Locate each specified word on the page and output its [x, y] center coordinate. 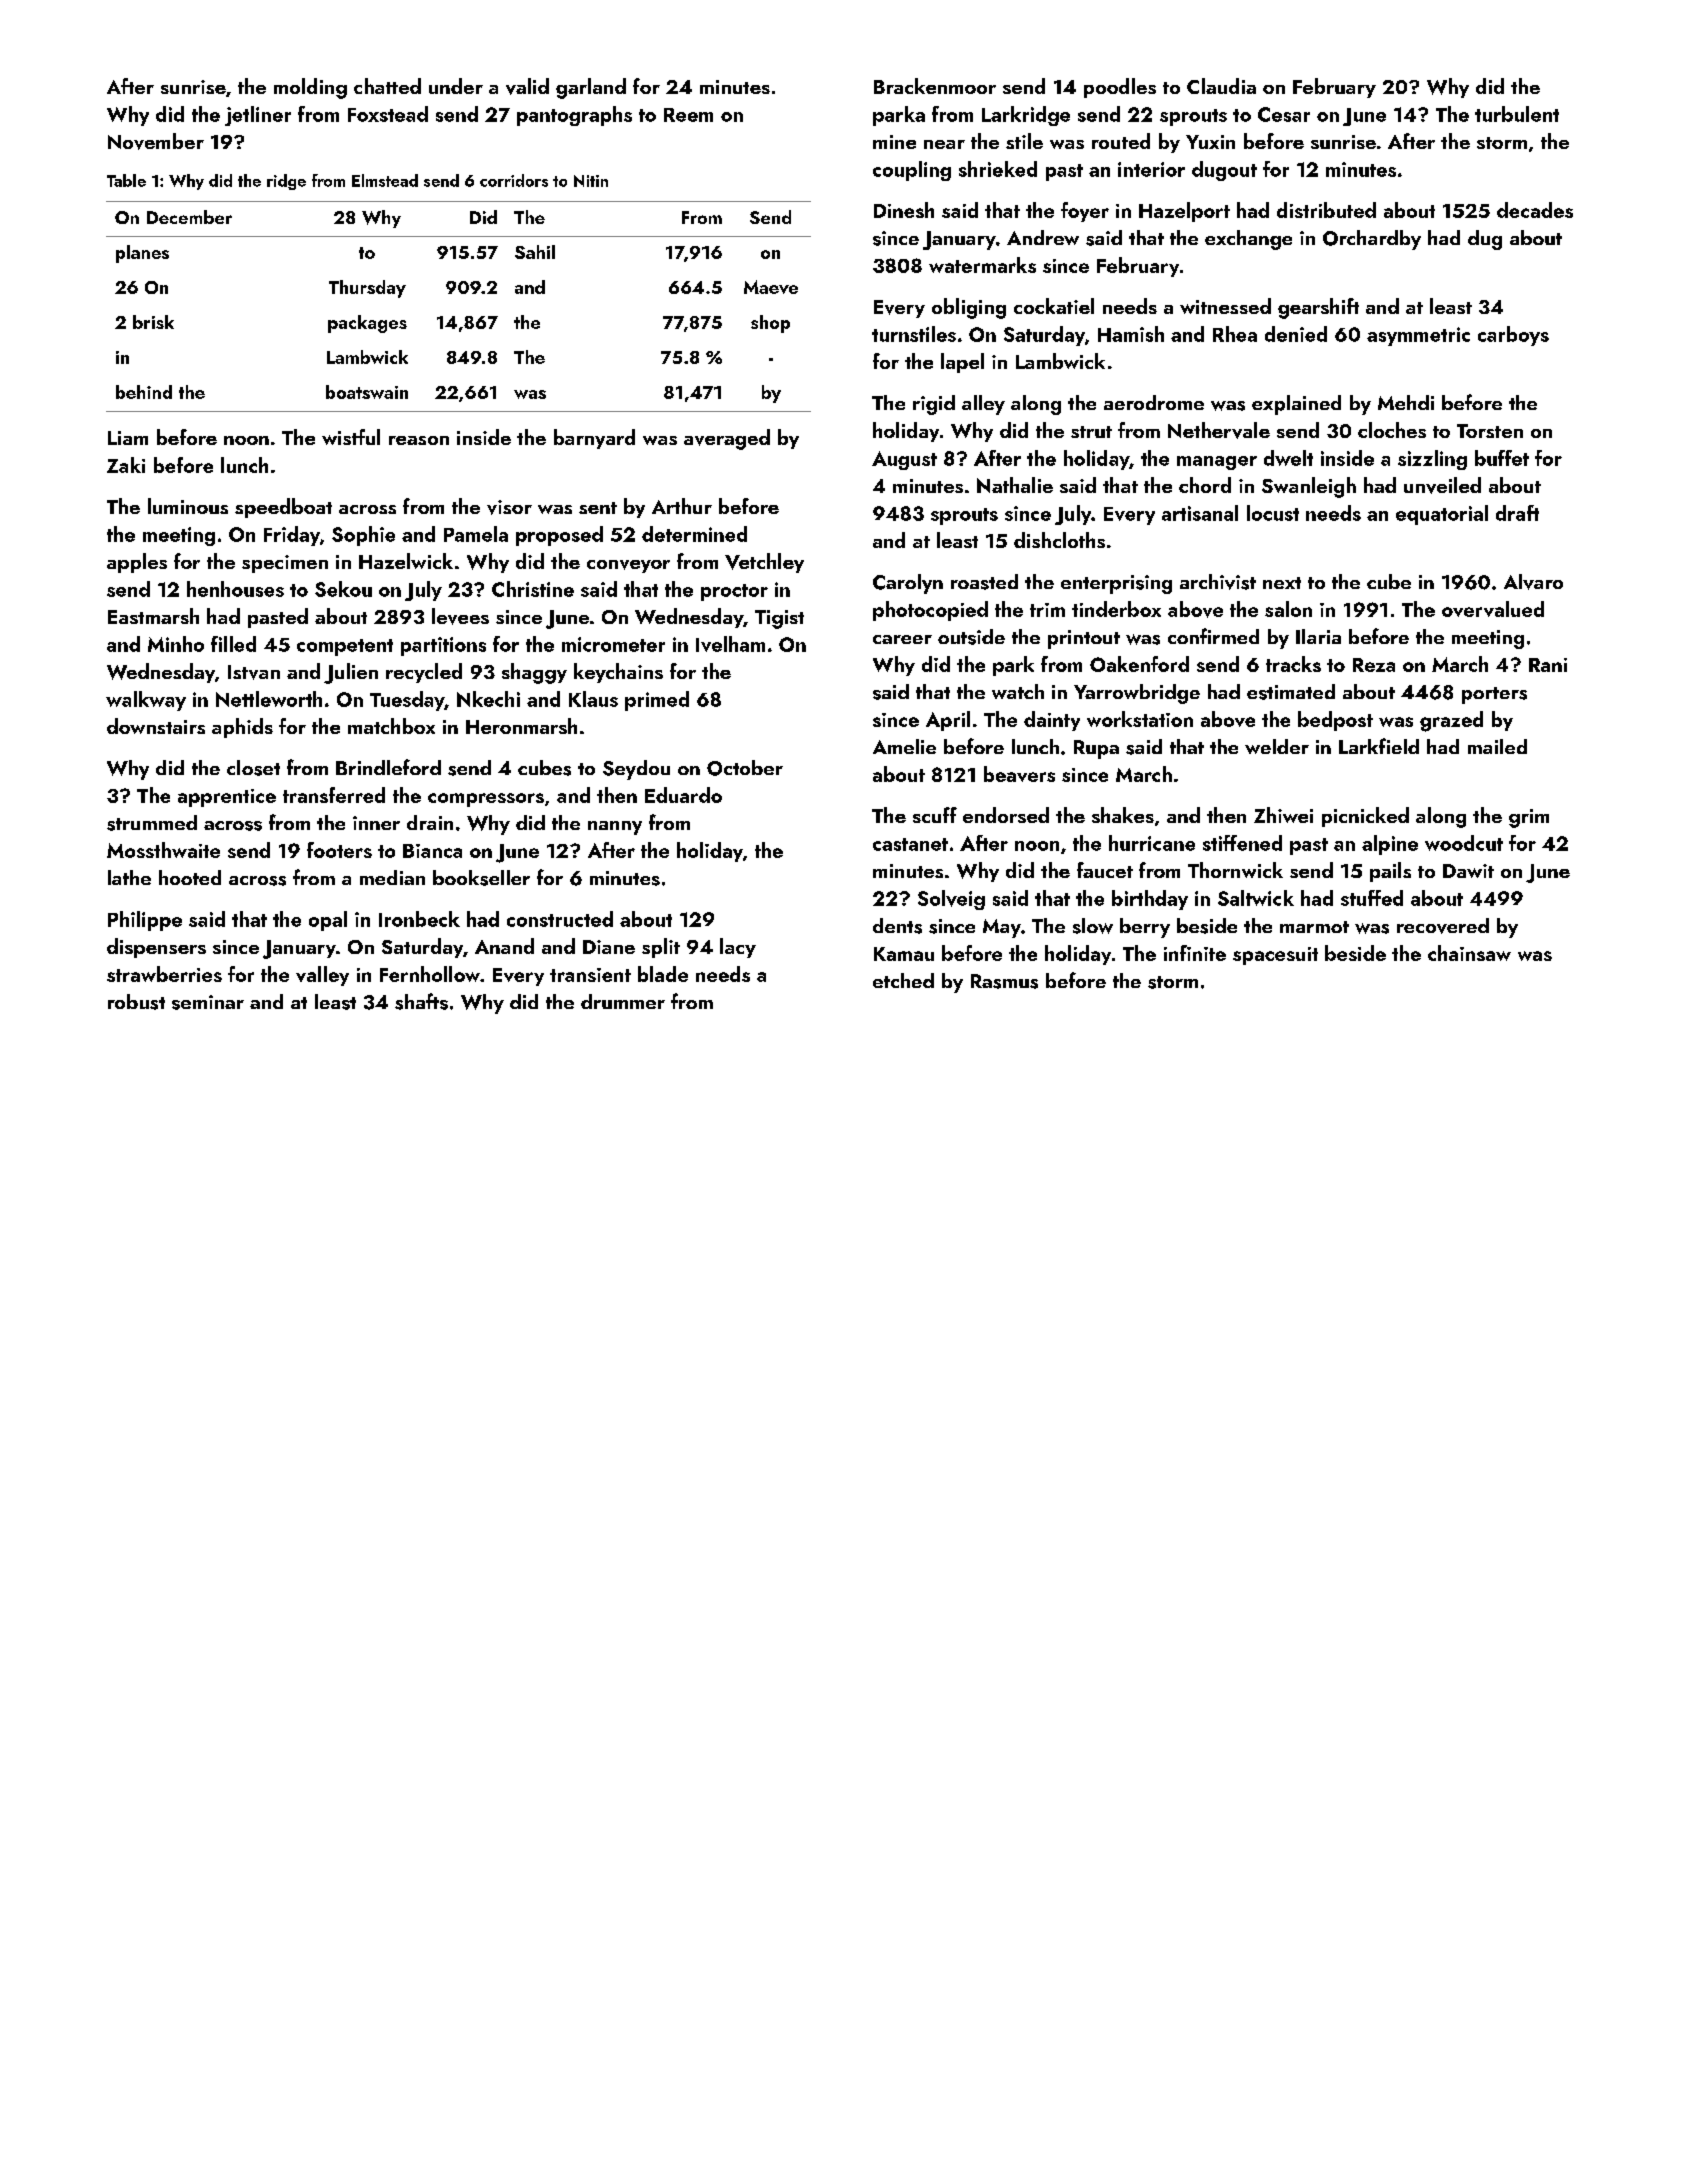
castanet [910, 844]
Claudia [1221, 86]
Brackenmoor [935, 86]
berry [1145, 928]
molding [310, 88]
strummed [152, 823]
